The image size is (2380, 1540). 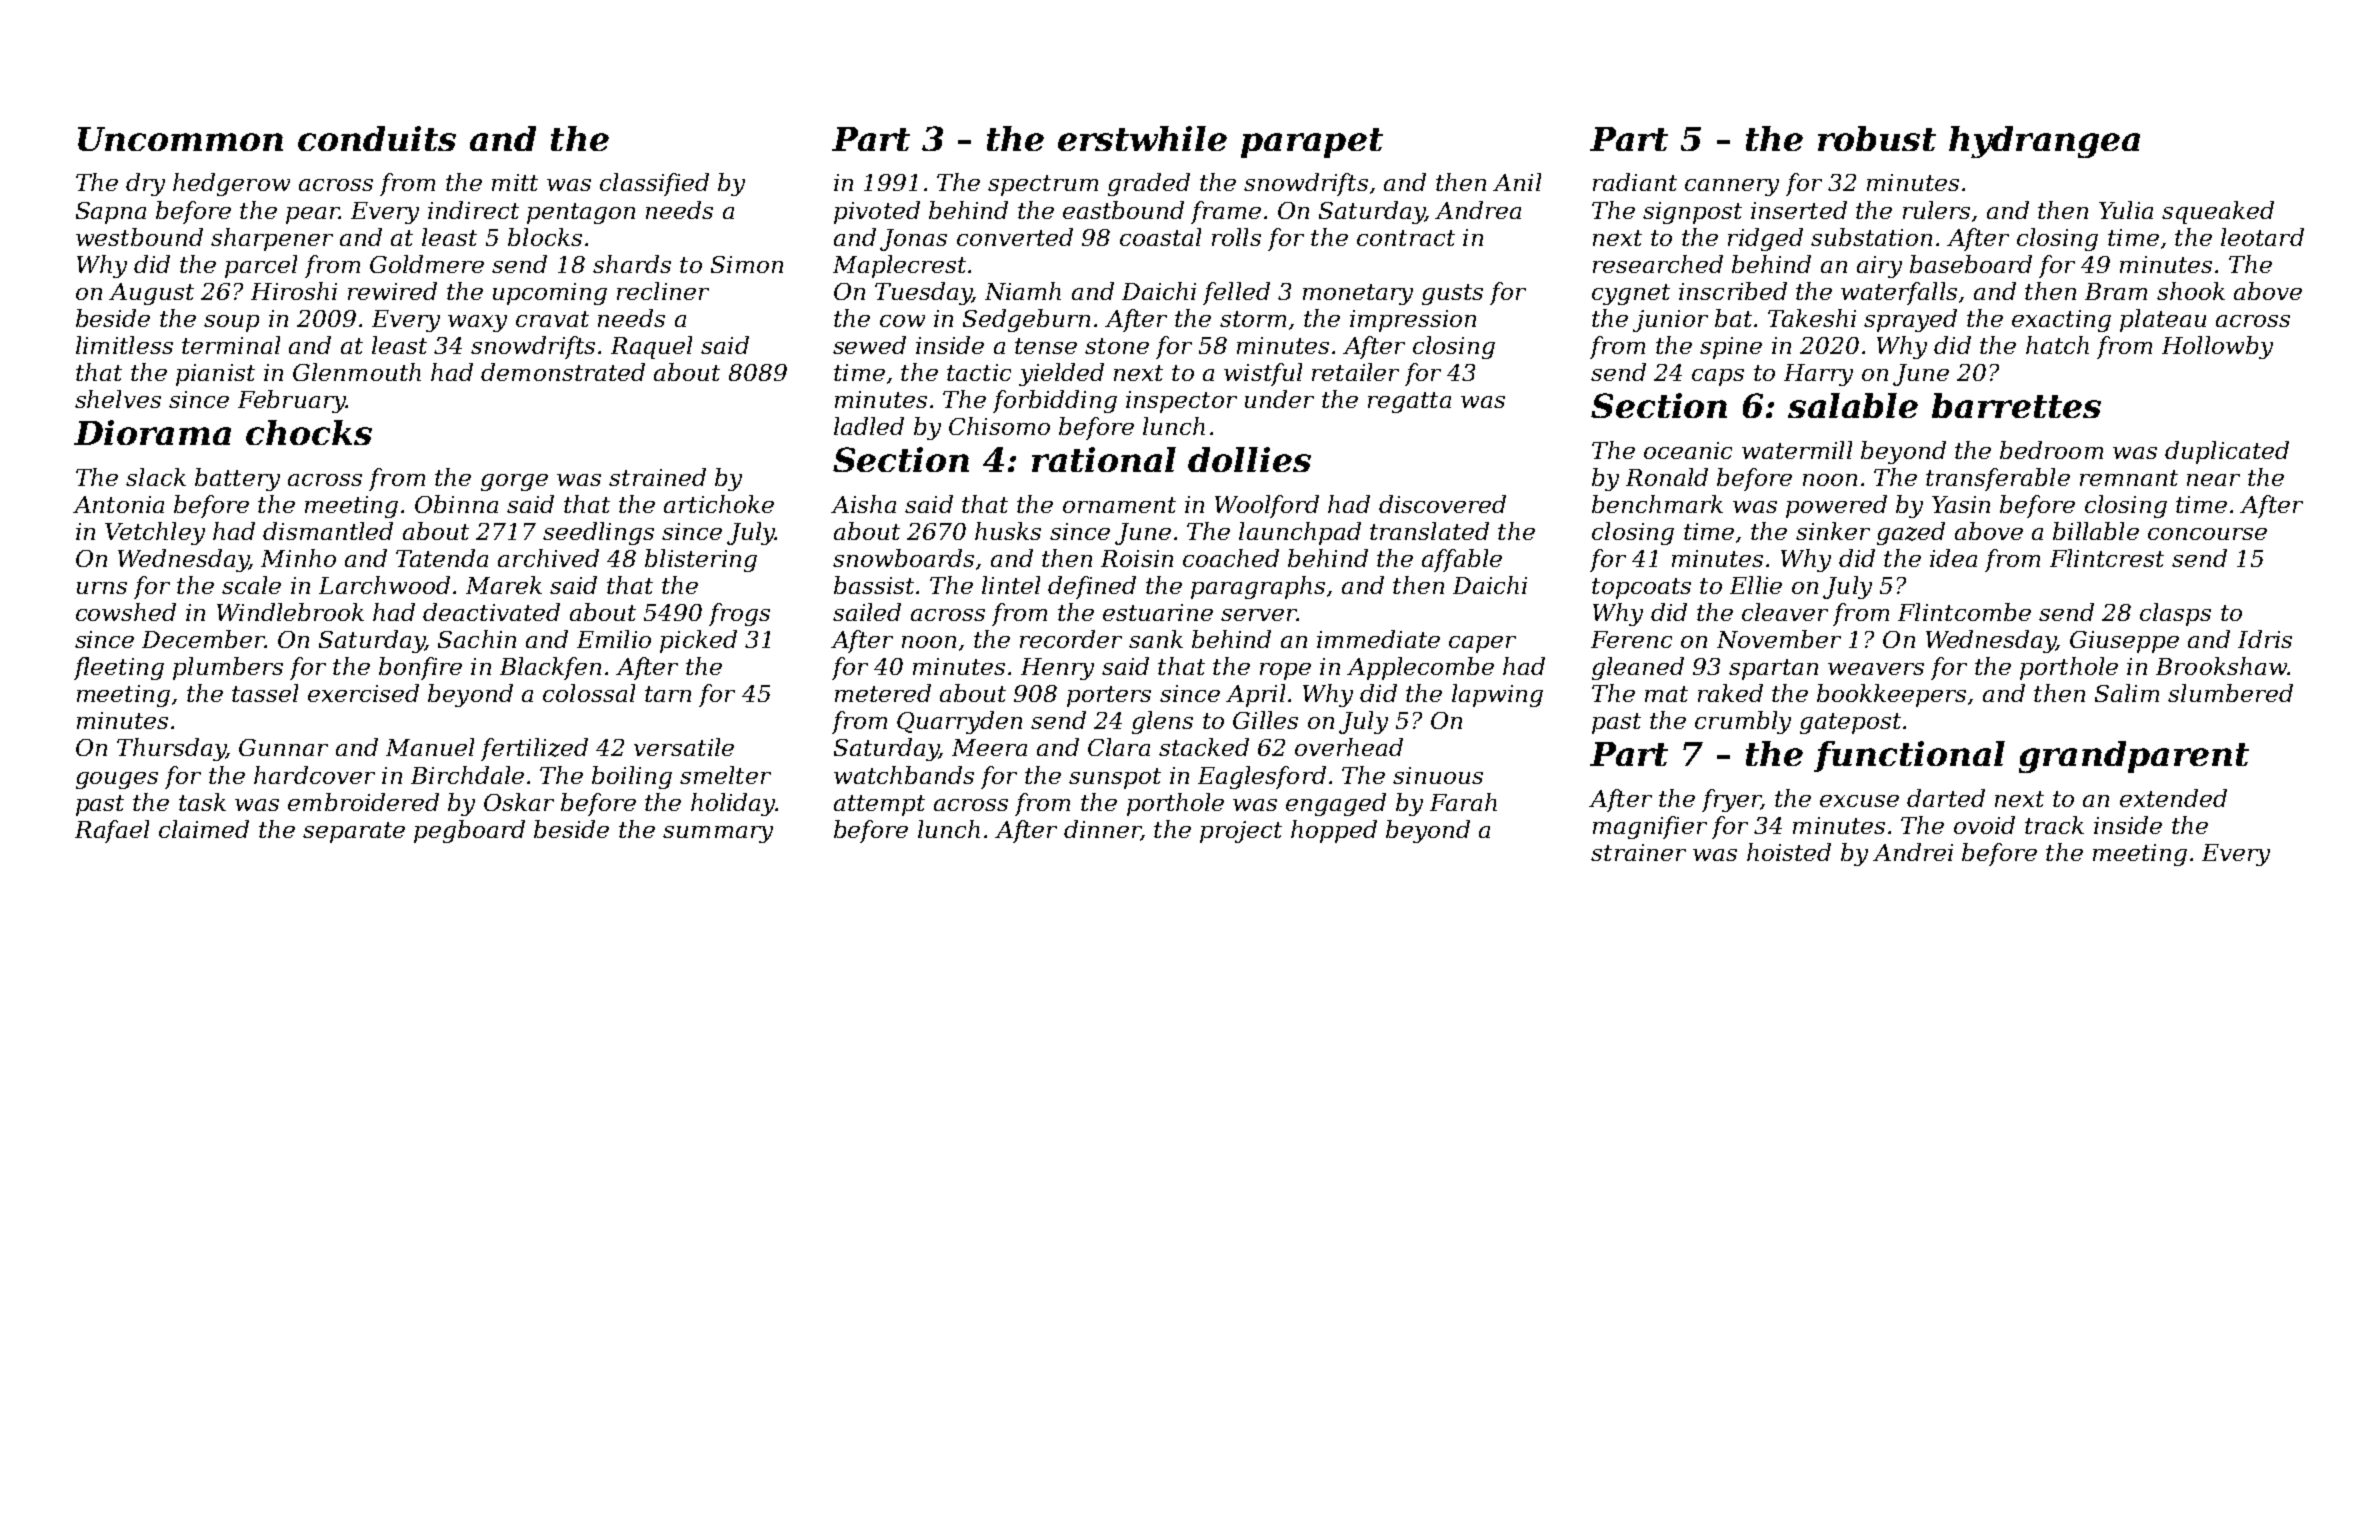 What do you see at coordinates (1779, 639) in the screenshot?
I see `November` at bounding box center [1779, 639].
